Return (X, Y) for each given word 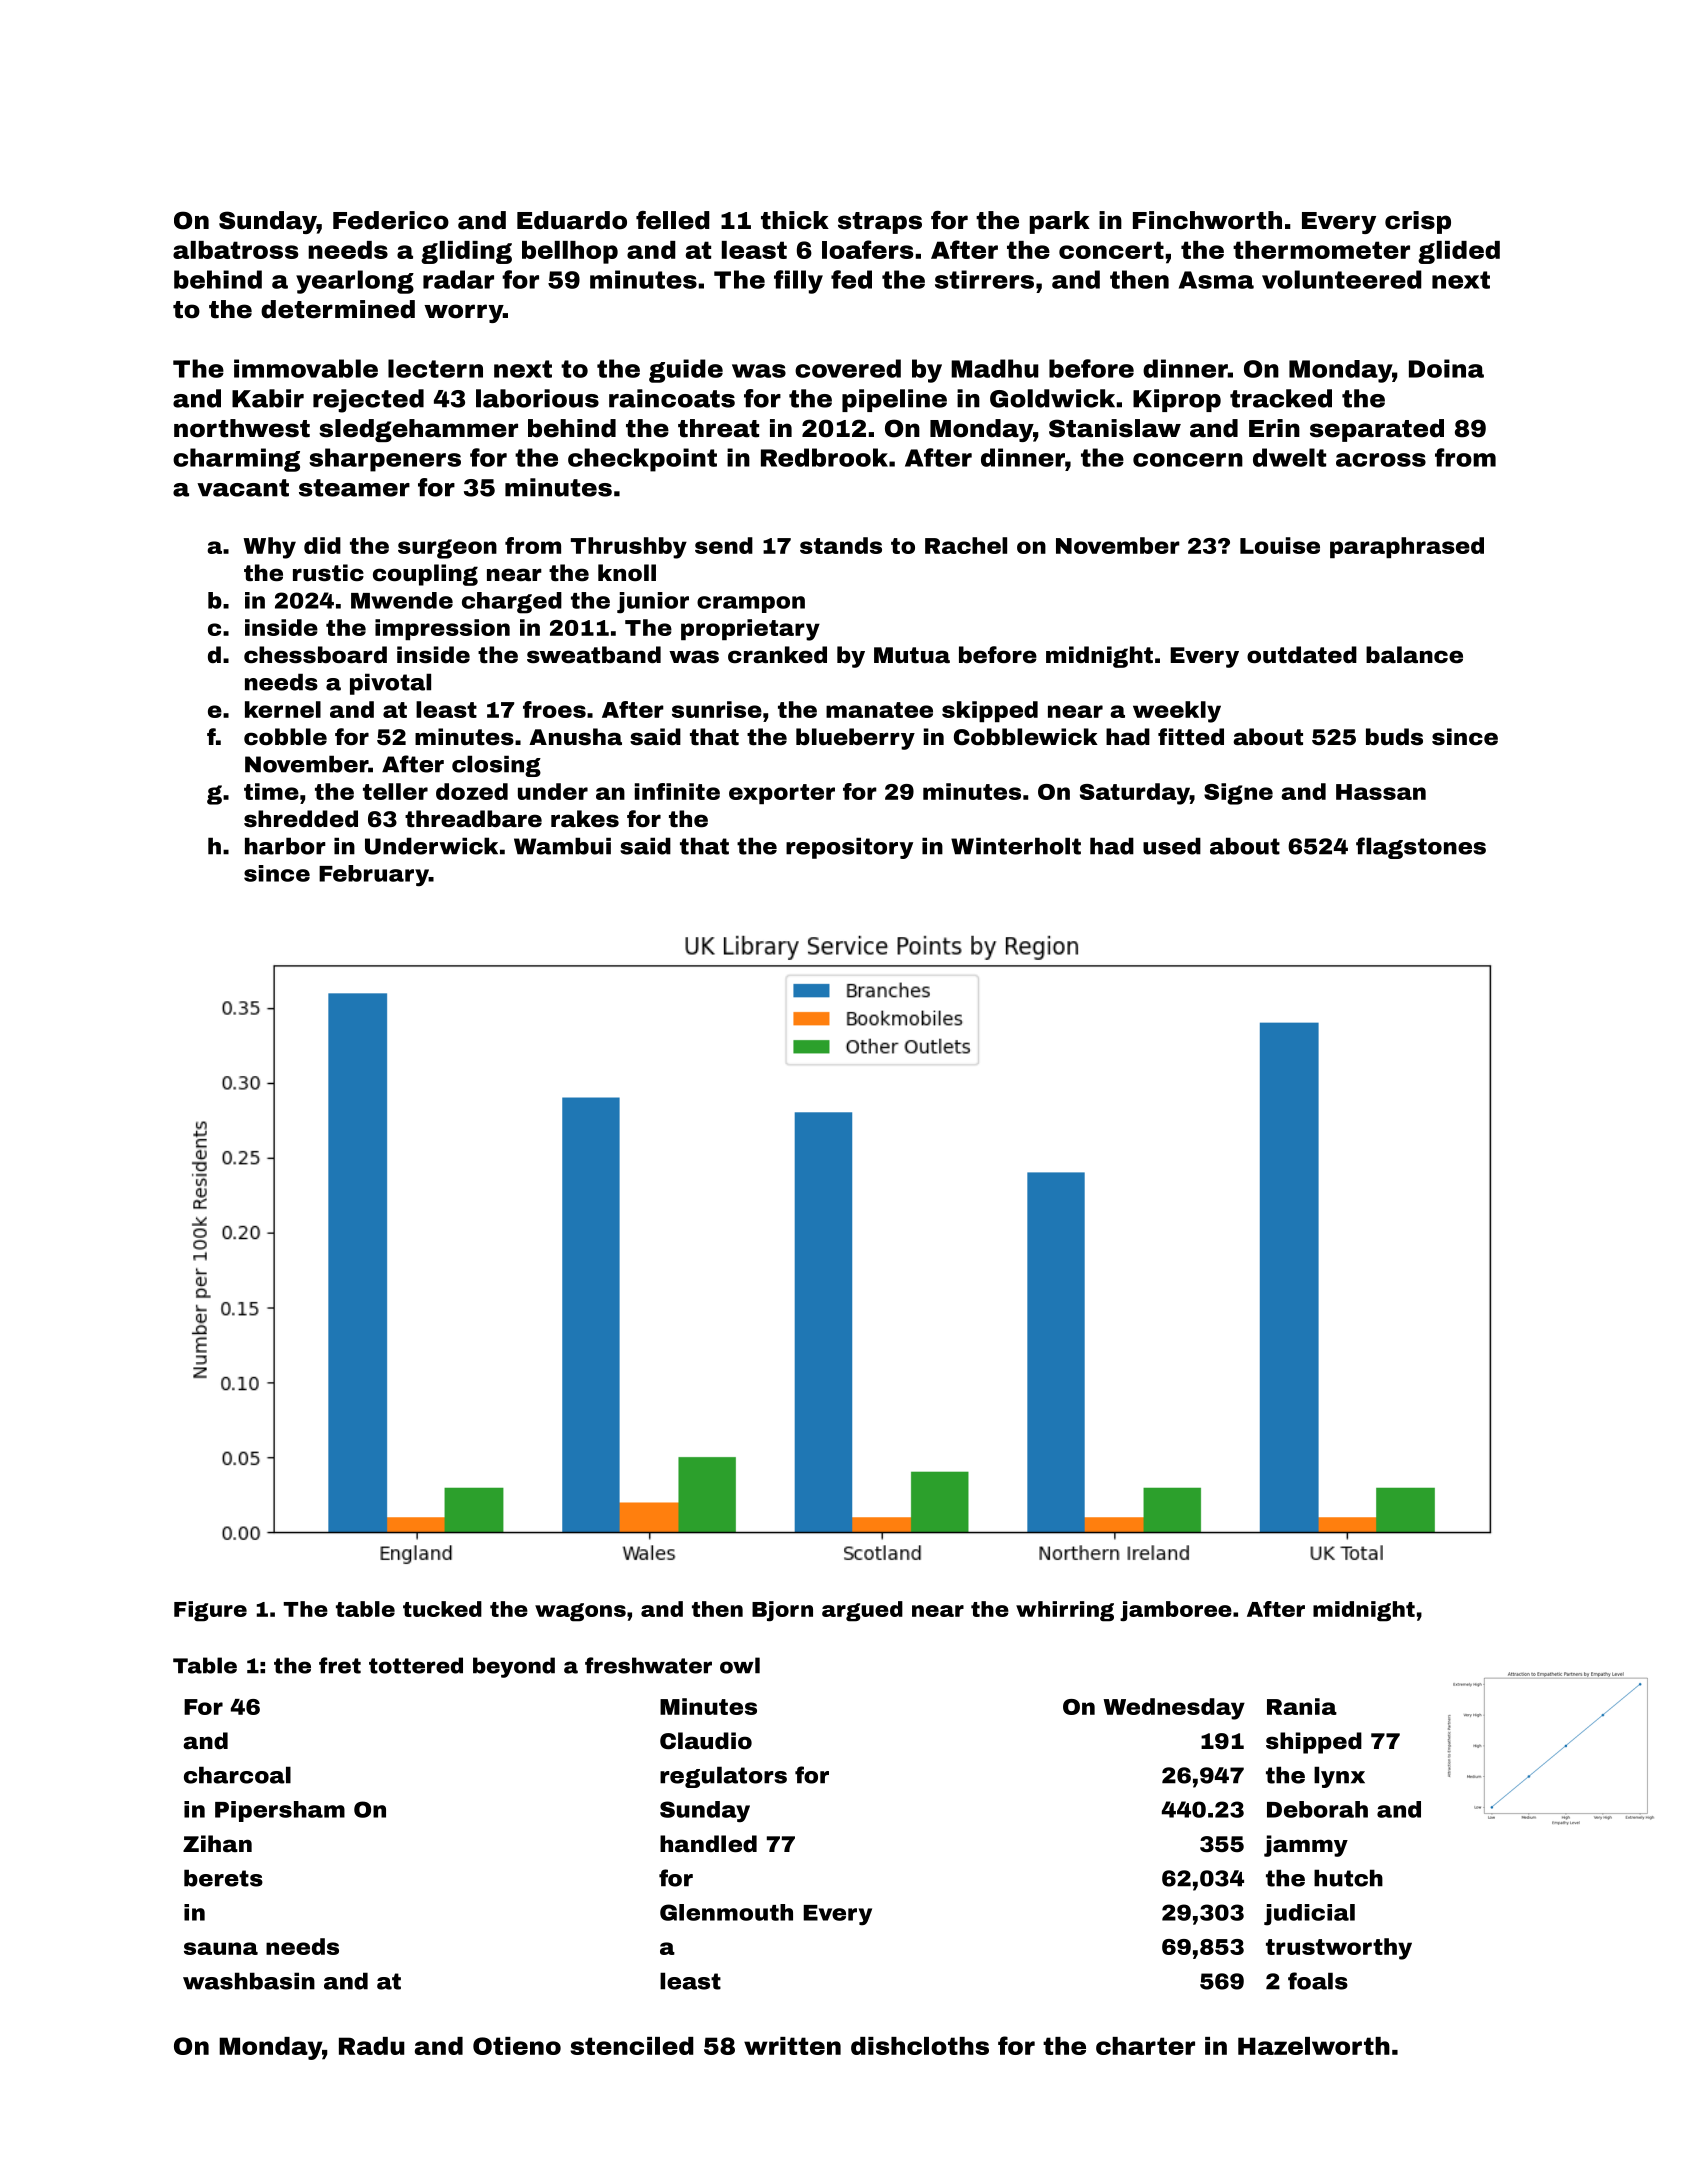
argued (862, 1611)
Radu (372, 2046)
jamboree (1176, 1611)
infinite (677, 791)
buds (1394, 736)
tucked (442, 1609)
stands (841, 545)
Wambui (562, 846)
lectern (435, 368)
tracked (1281, 398)
